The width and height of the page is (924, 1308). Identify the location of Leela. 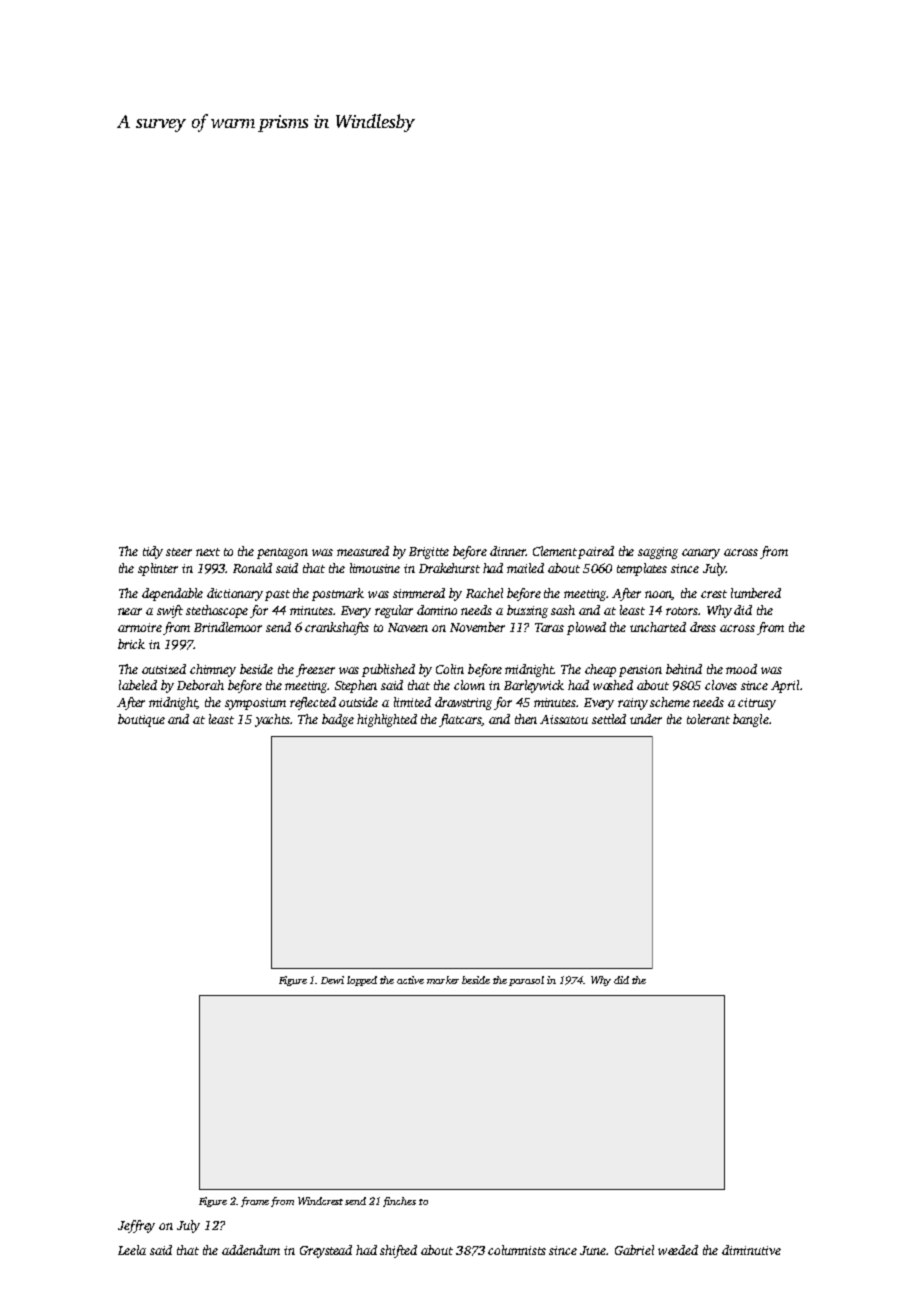
(132, 1250).
